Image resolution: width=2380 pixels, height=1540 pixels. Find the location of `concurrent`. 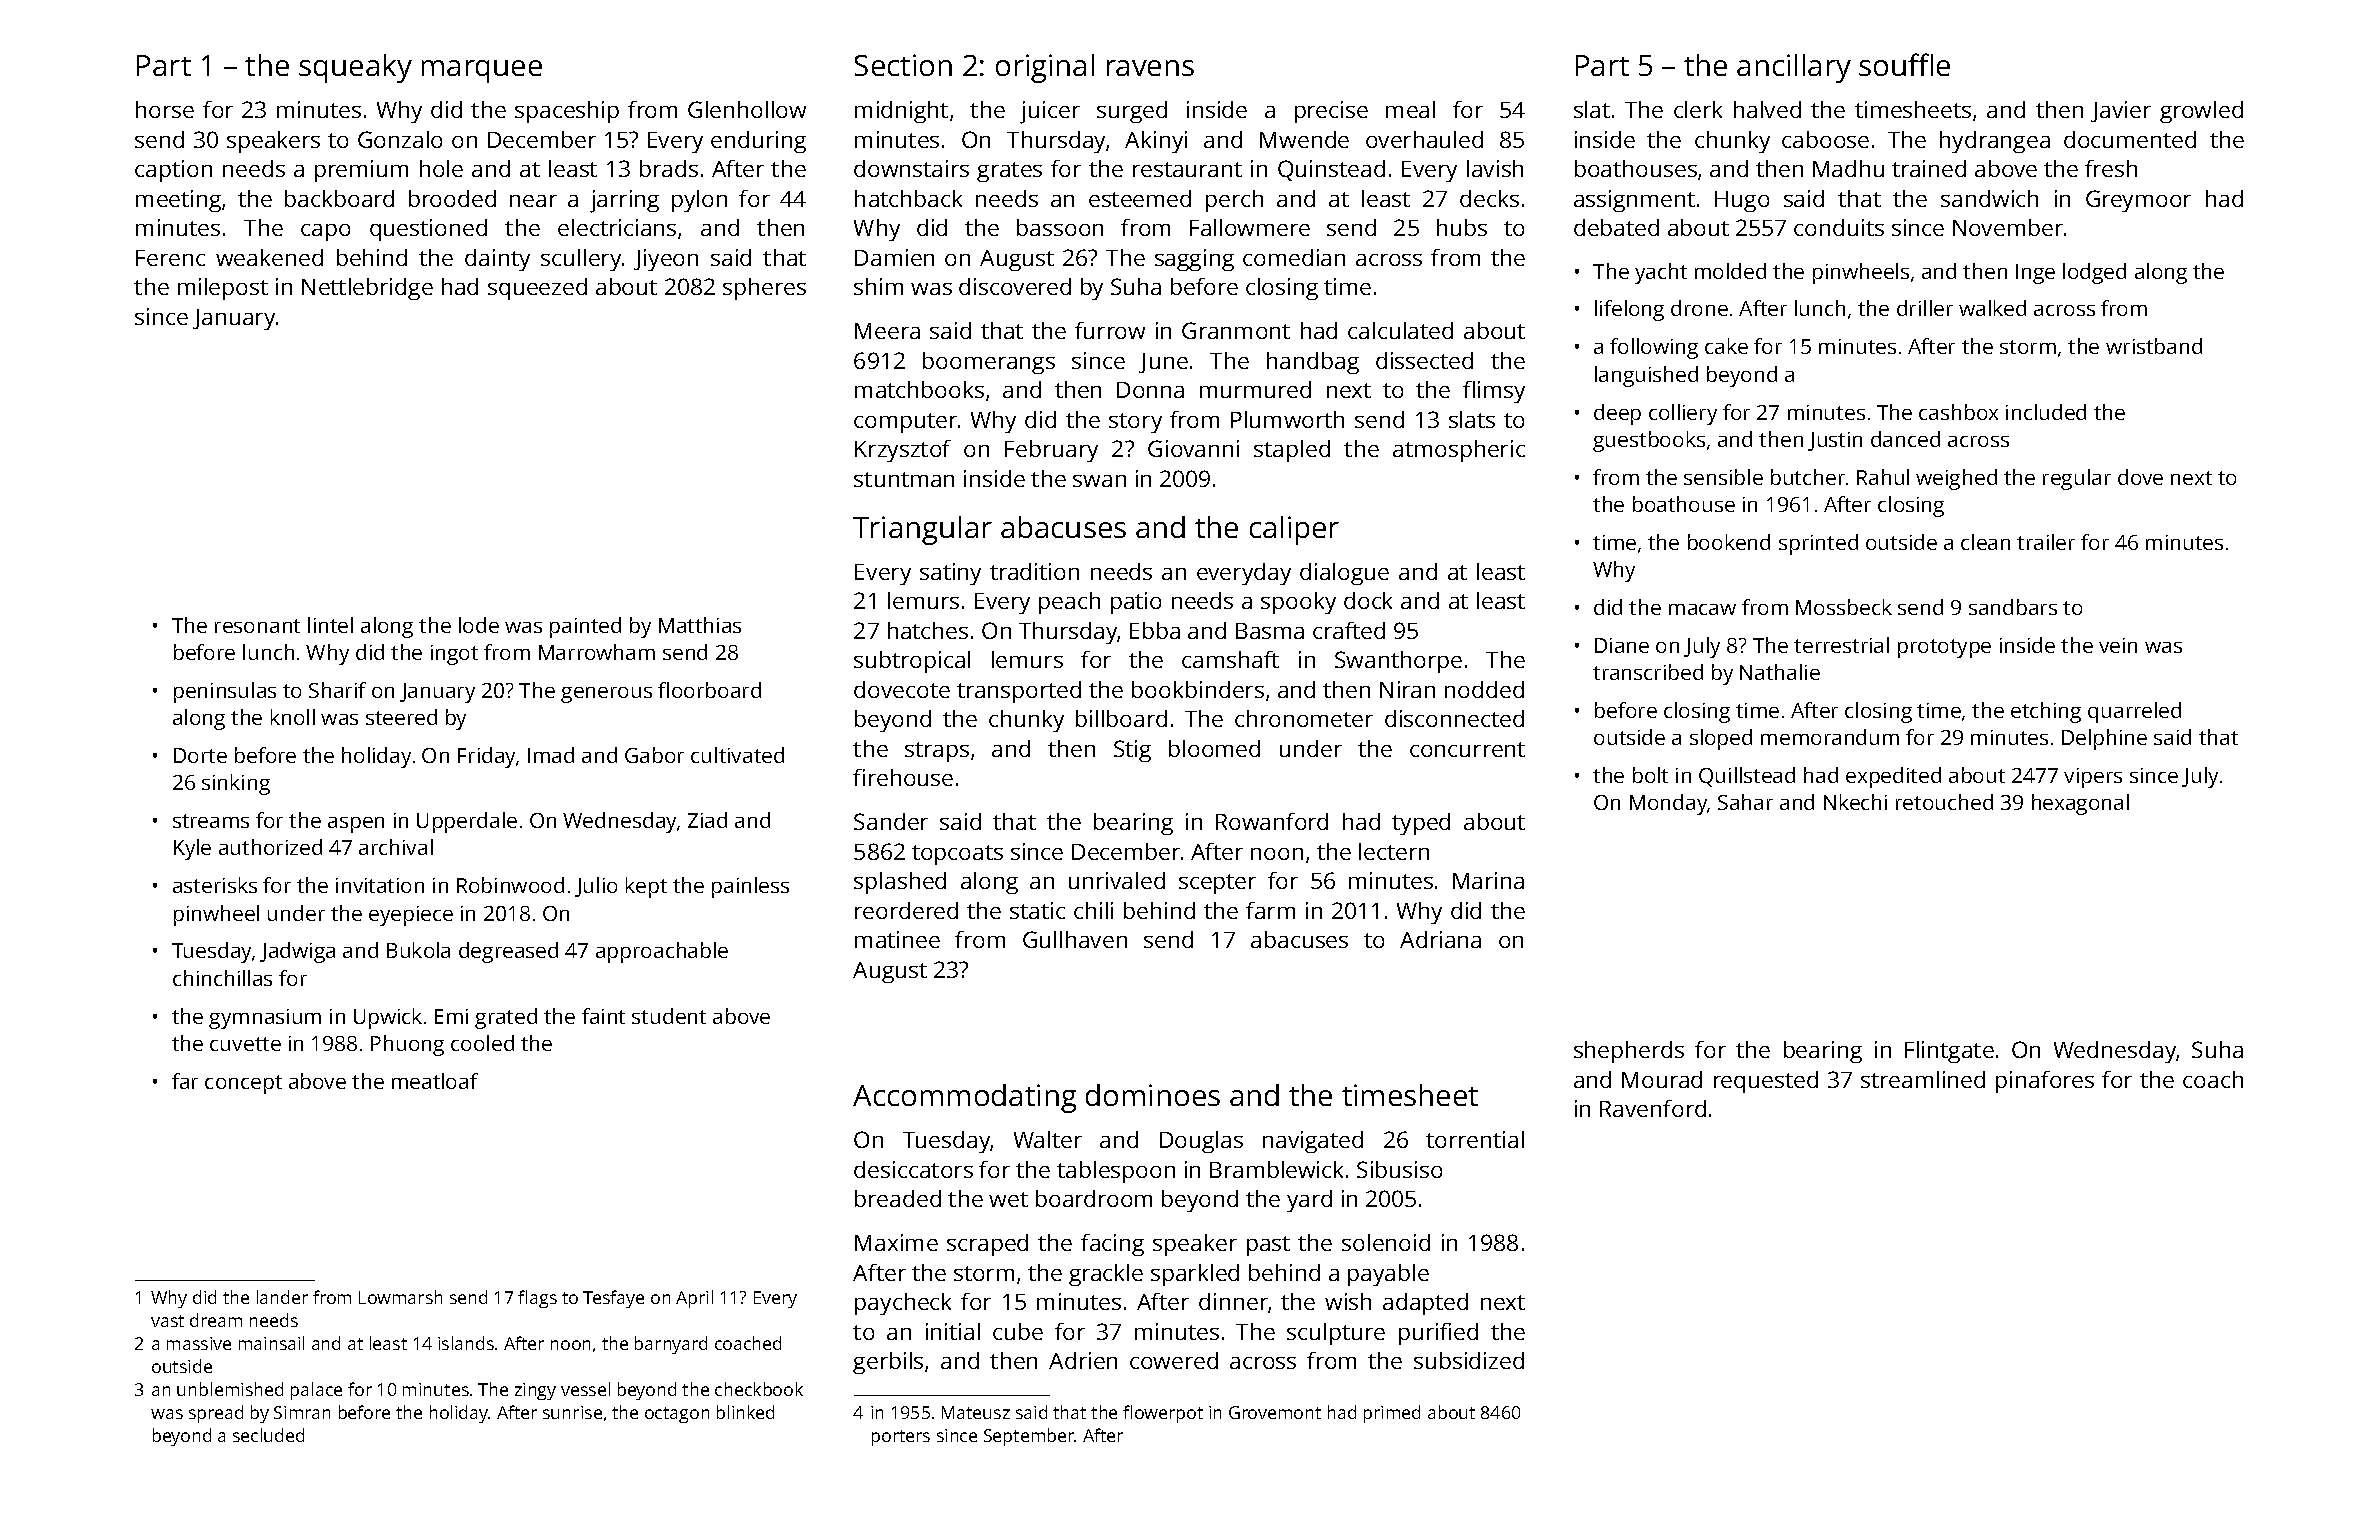

concurrent is located at coordinates (1467, 749).
